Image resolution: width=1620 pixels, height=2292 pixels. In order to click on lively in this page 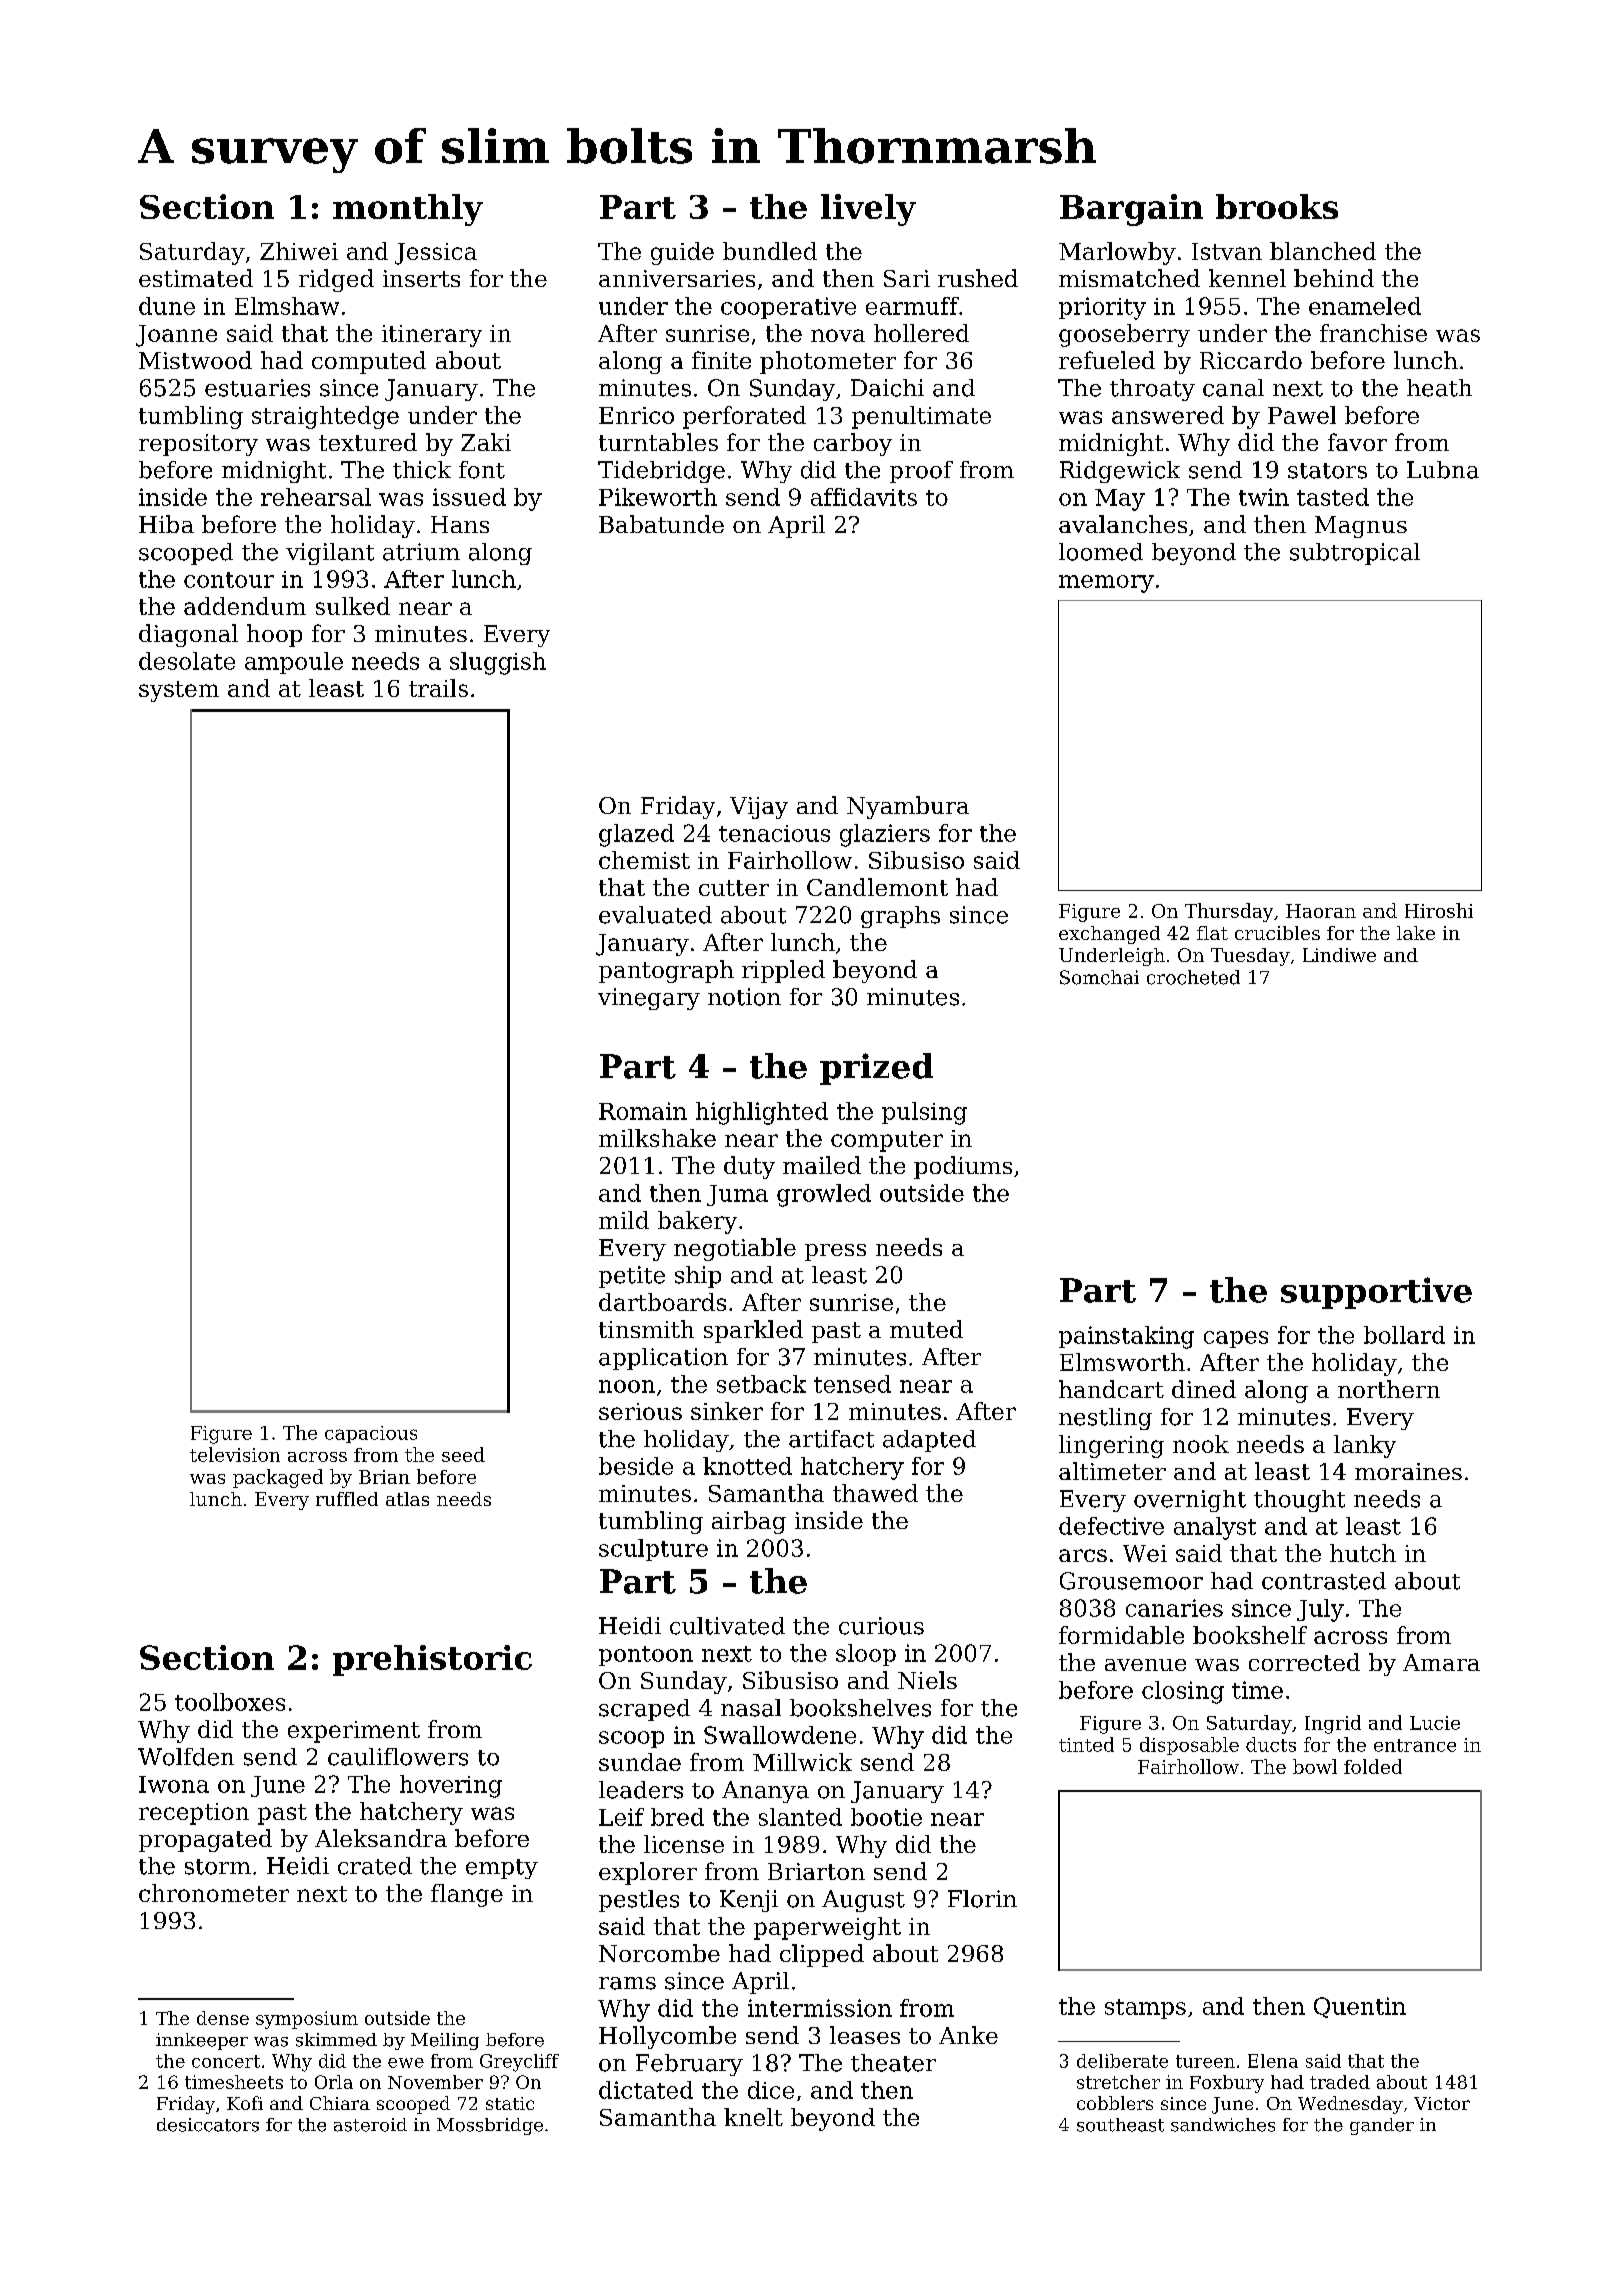, I will do `click(868, 210)`.
